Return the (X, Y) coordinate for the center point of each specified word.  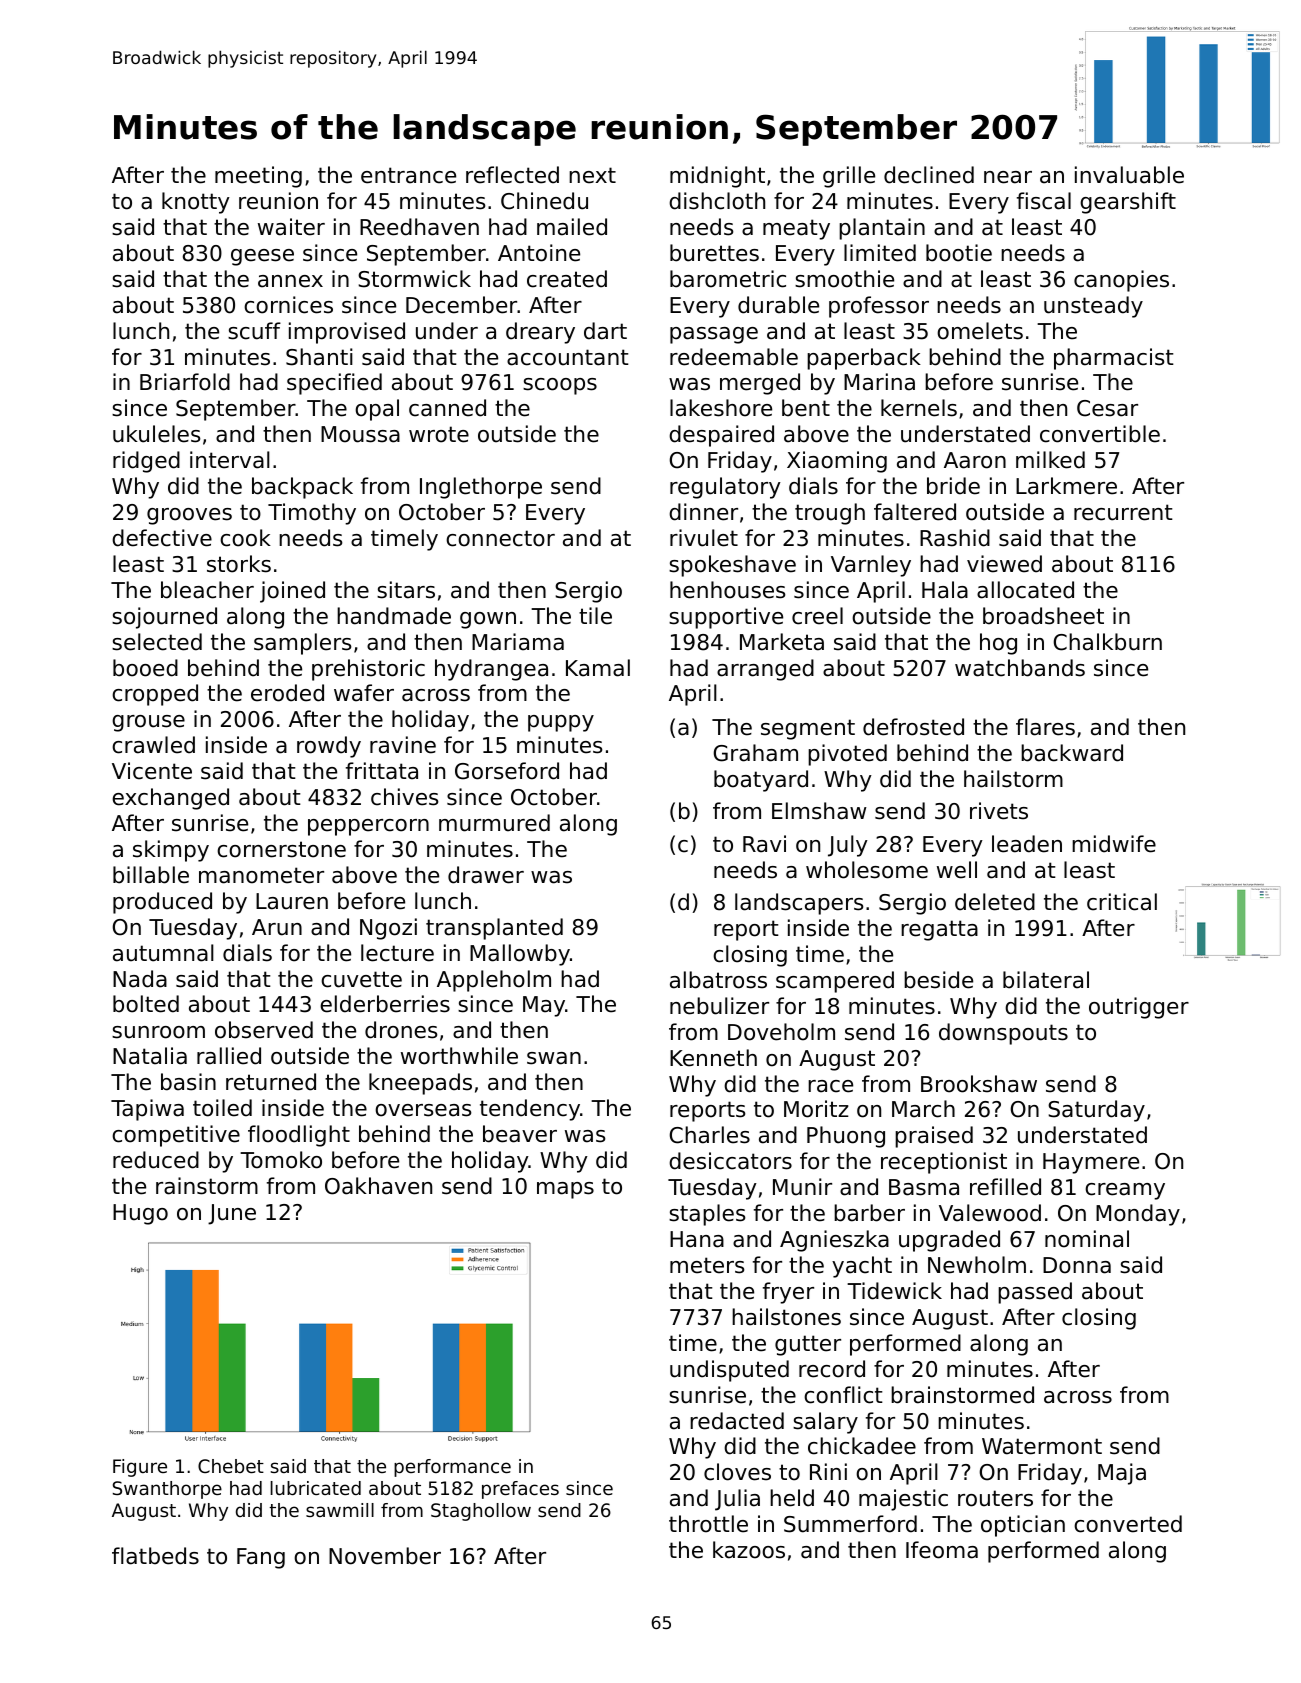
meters (707, 1265)
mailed (572, 227)
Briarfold (185, 382)
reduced (156, 1160)
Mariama (518, 642)
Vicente (152, 771)
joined (292, 592)
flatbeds (155, 1556)
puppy (561, 723)
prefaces (520, 1490)
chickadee (862, 1446)
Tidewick (894, 1291)
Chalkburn (1107, 642)
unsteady (1093, 307)
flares (1045, 727)
